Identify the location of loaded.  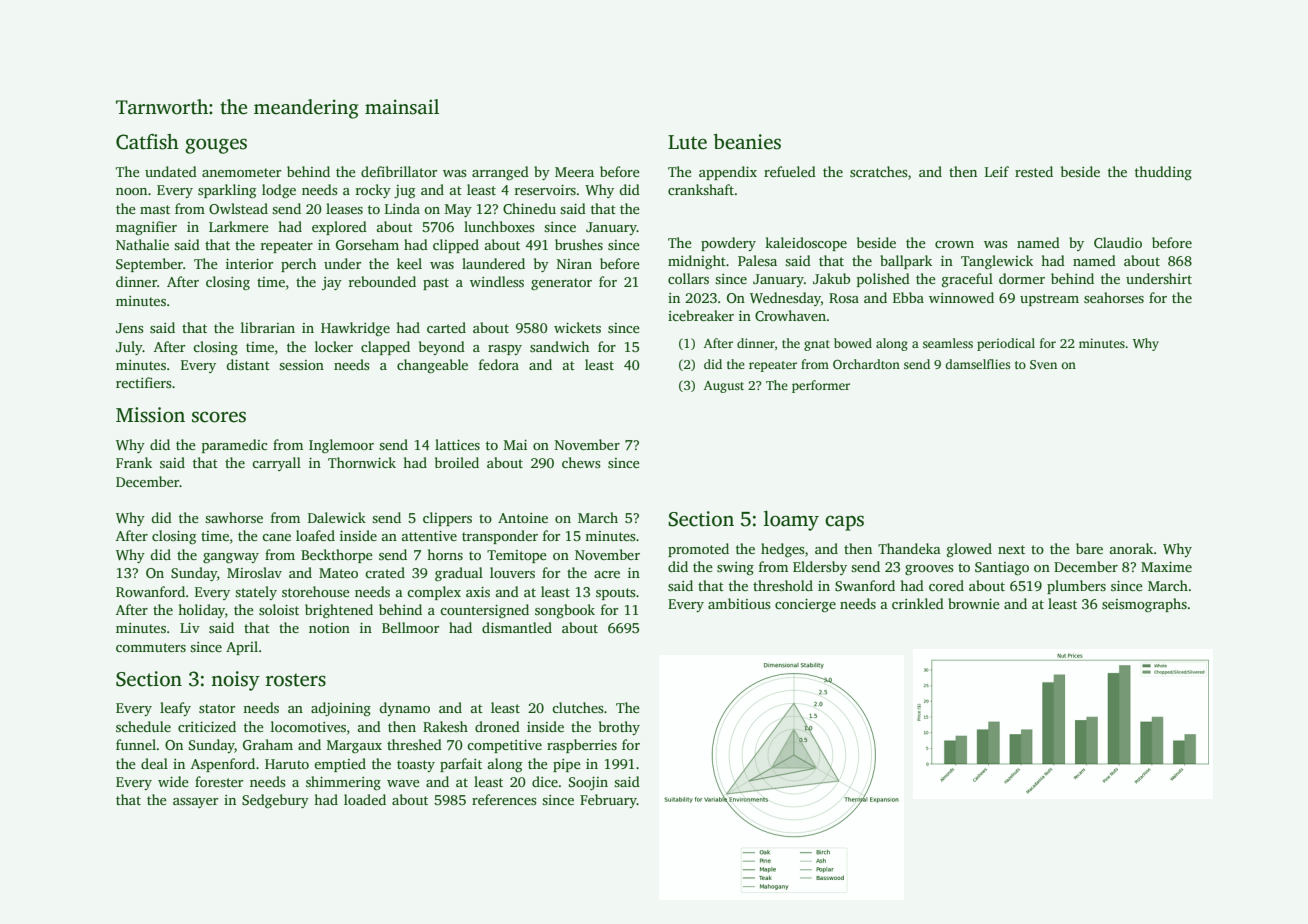
(365, 799).
